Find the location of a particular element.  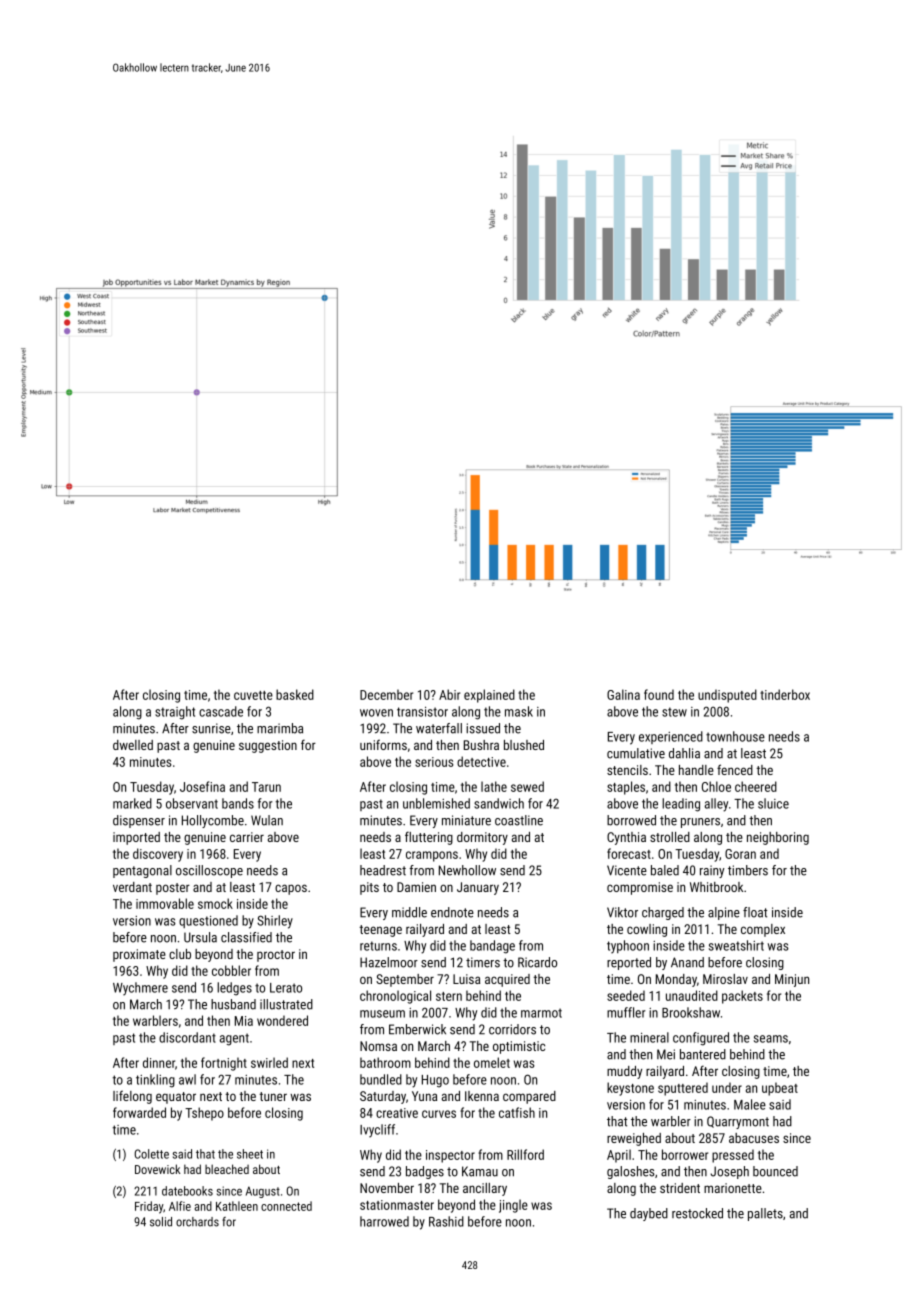

cuvette is located at coordinates (253, 695).
